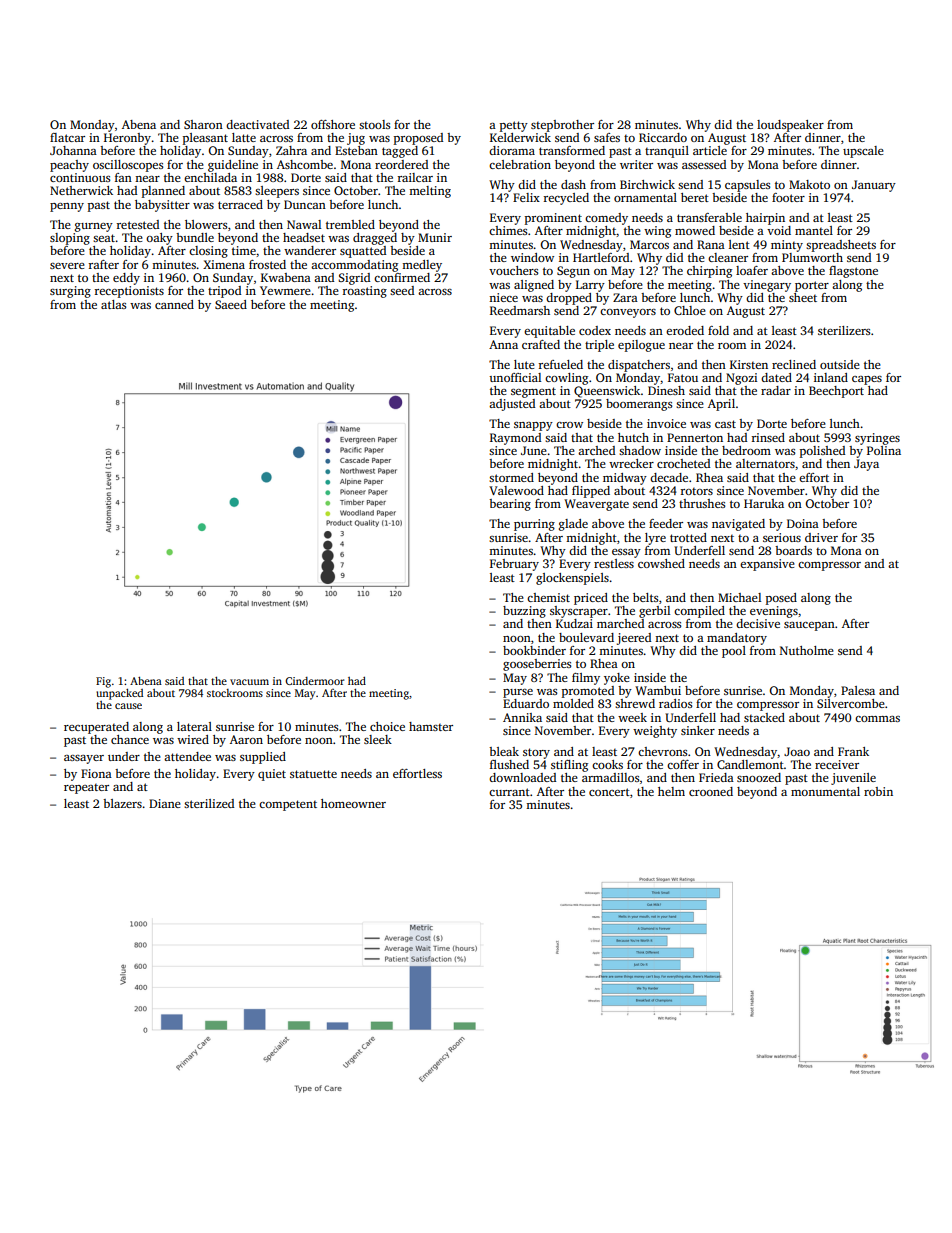  Describe the element at coordinates (788, 197) in the image. I see `footer` at that location.
